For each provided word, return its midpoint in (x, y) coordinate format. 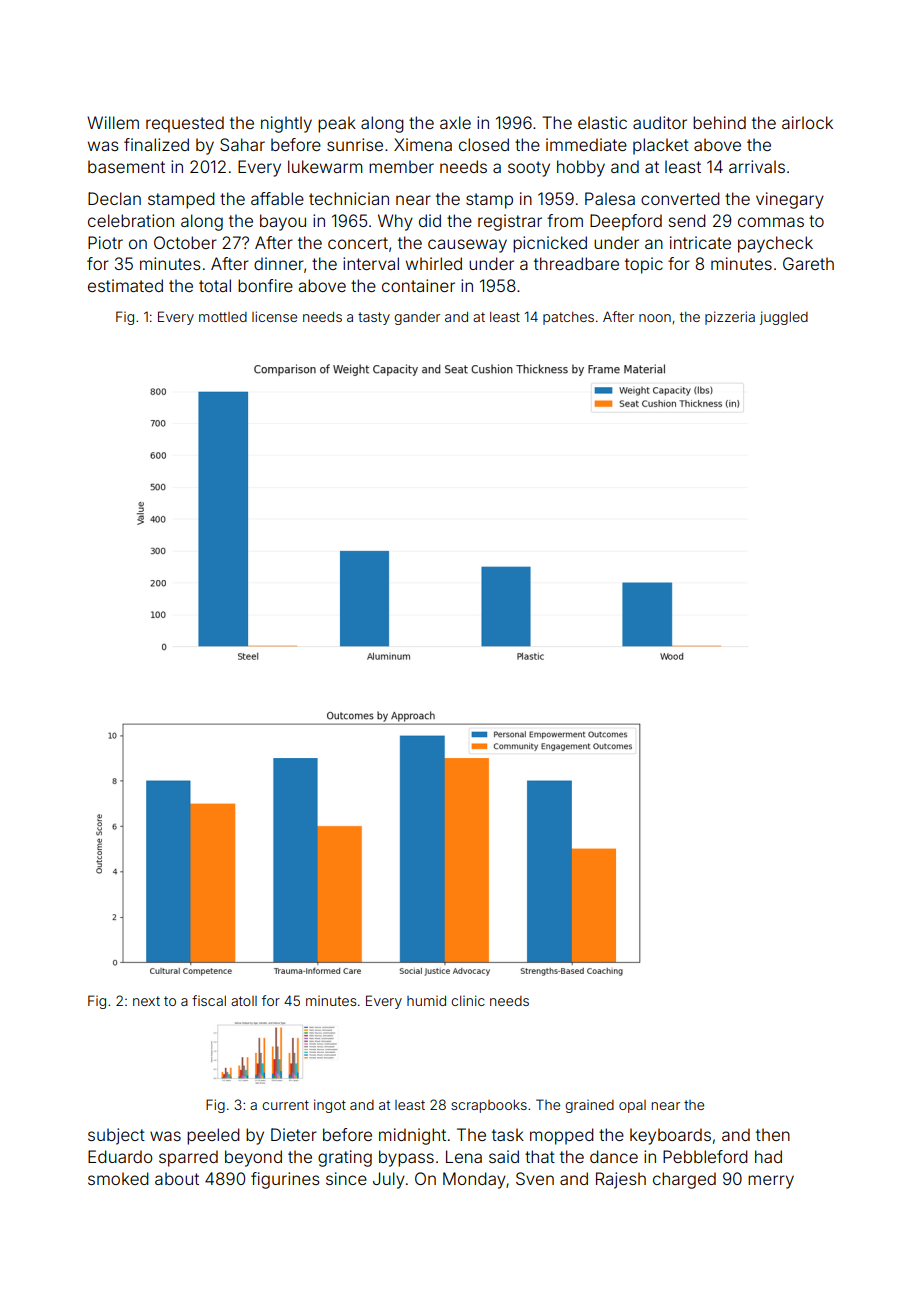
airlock (807, 122)
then (773, 1134)
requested (185, 124)
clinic (468, 1000)
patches (568, 318)
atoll (244, 1001)
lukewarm (325, 166)
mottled (223, 317)
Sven (535, 1178)
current (285, 1105)
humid (426, 1000)
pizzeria (730, 318)
